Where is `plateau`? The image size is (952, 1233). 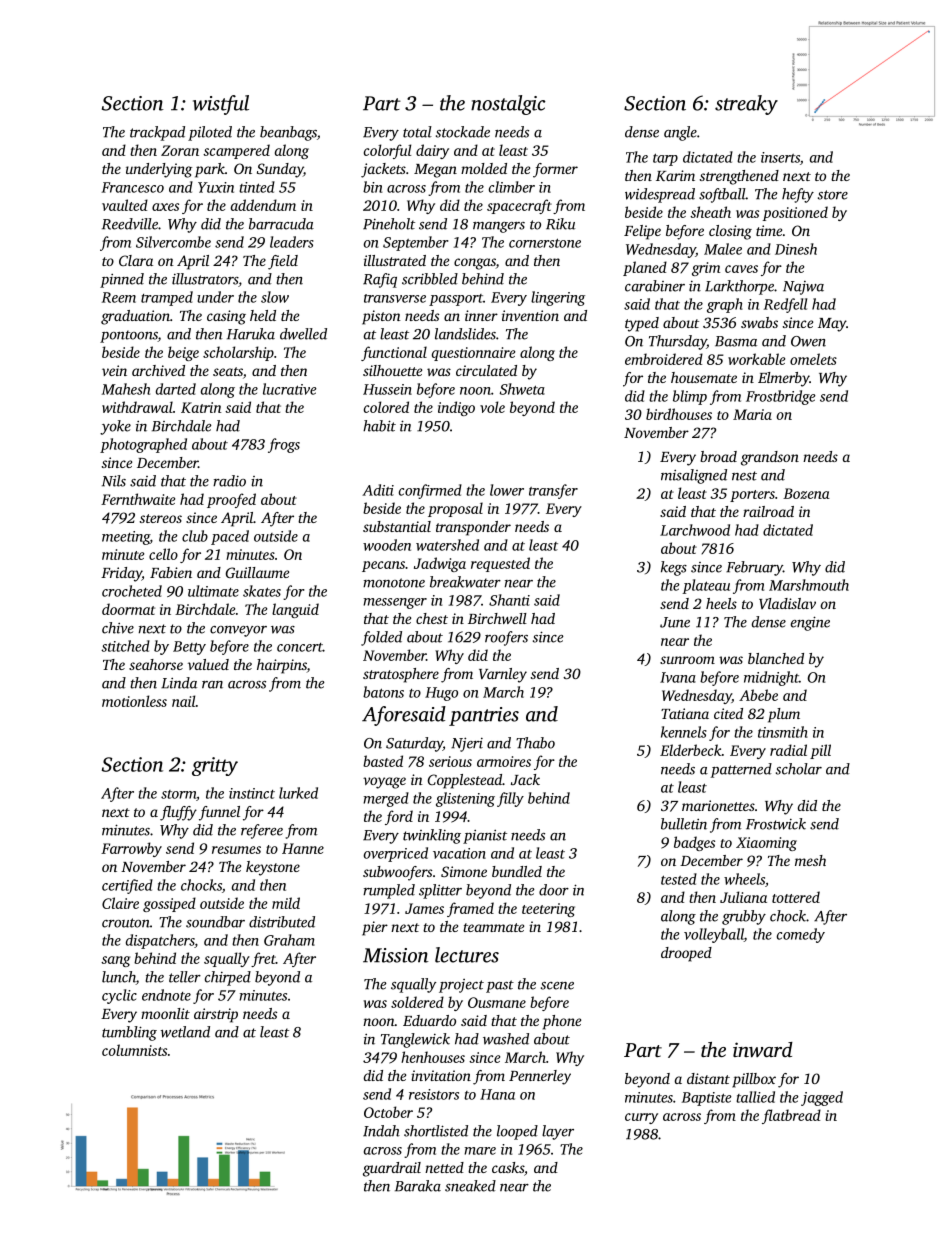
plateau is located at coordinates (706, 586).
